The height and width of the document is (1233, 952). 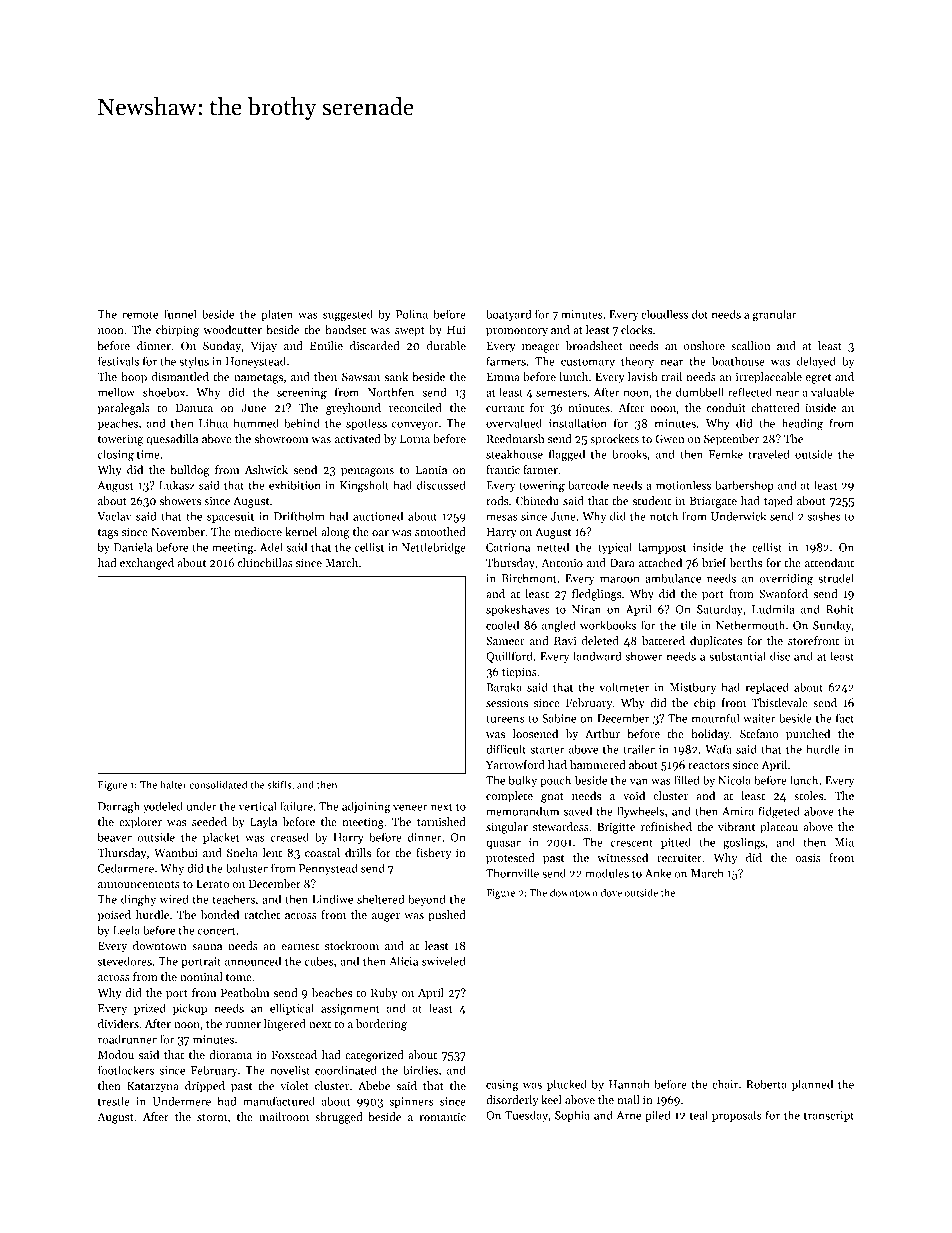 What do you see at coordinates (220, 914) in the document?
I see `bonded` at bounding box center [220, 914].
